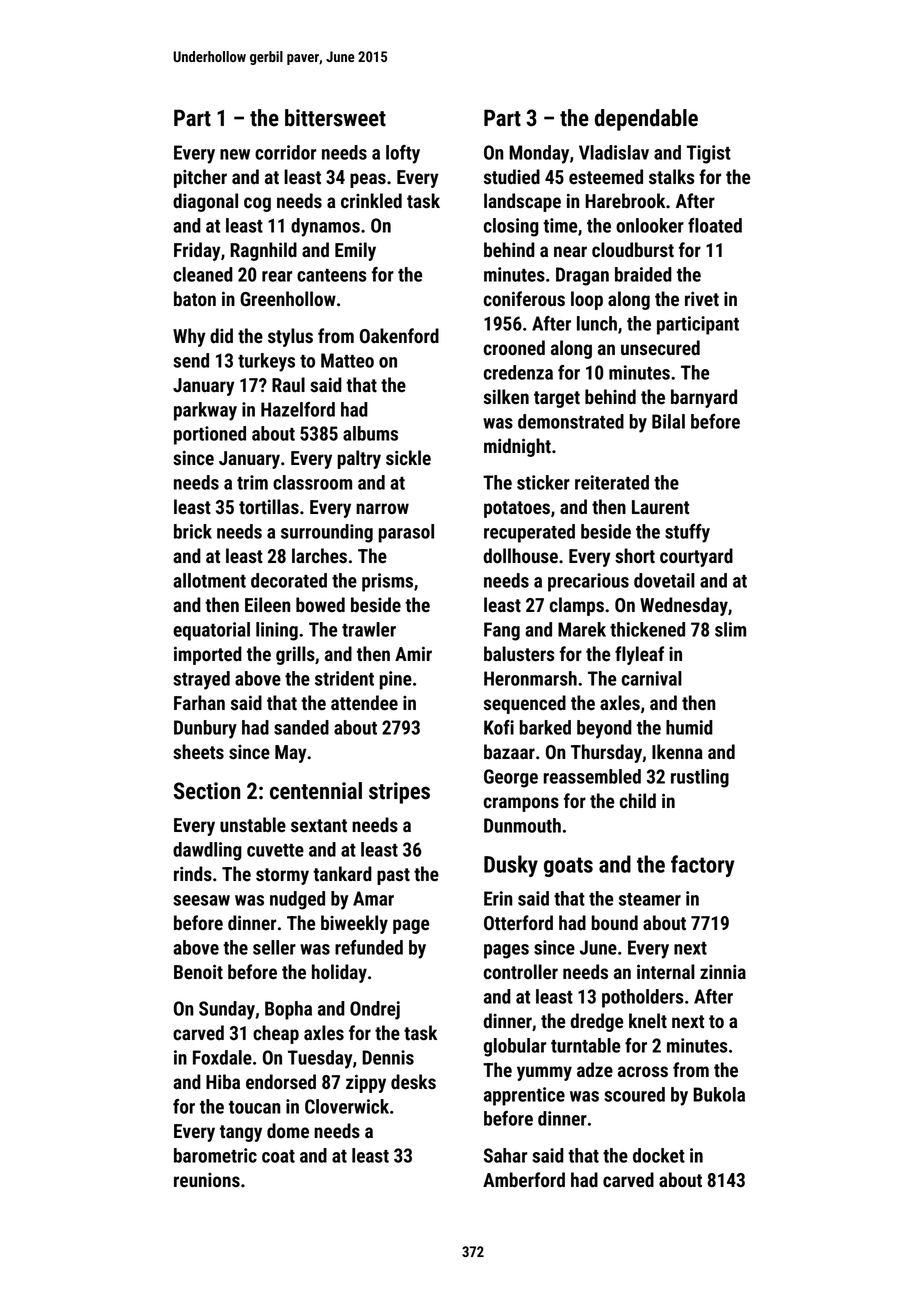 The height and width of the document is (1311, 924). Describe the element at coordinates (659, 1155) in the document. I see `docket` at that location.
